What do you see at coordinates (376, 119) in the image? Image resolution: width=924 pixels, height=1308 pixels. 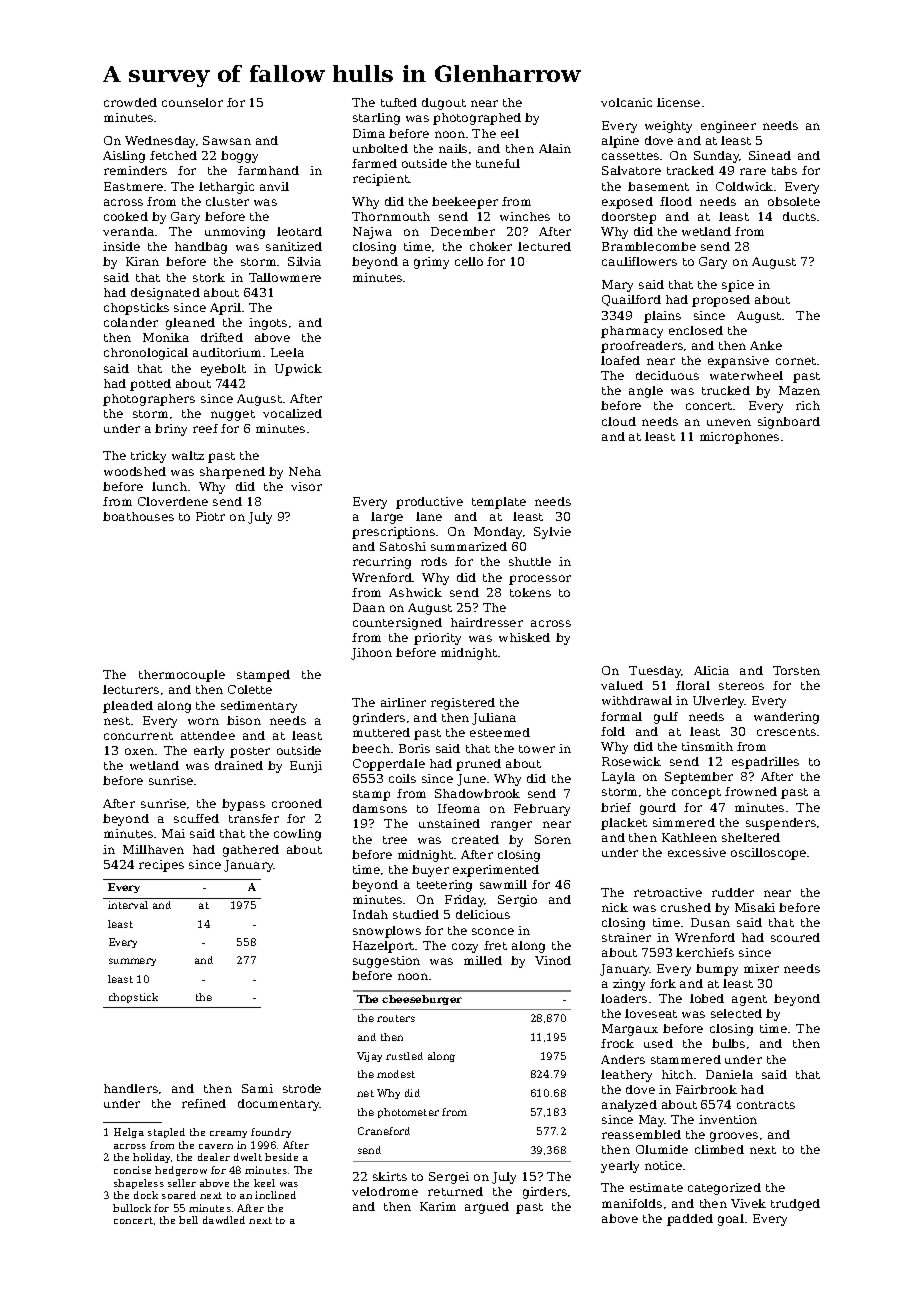 I see `starling` at bounding box center [376, 119].
